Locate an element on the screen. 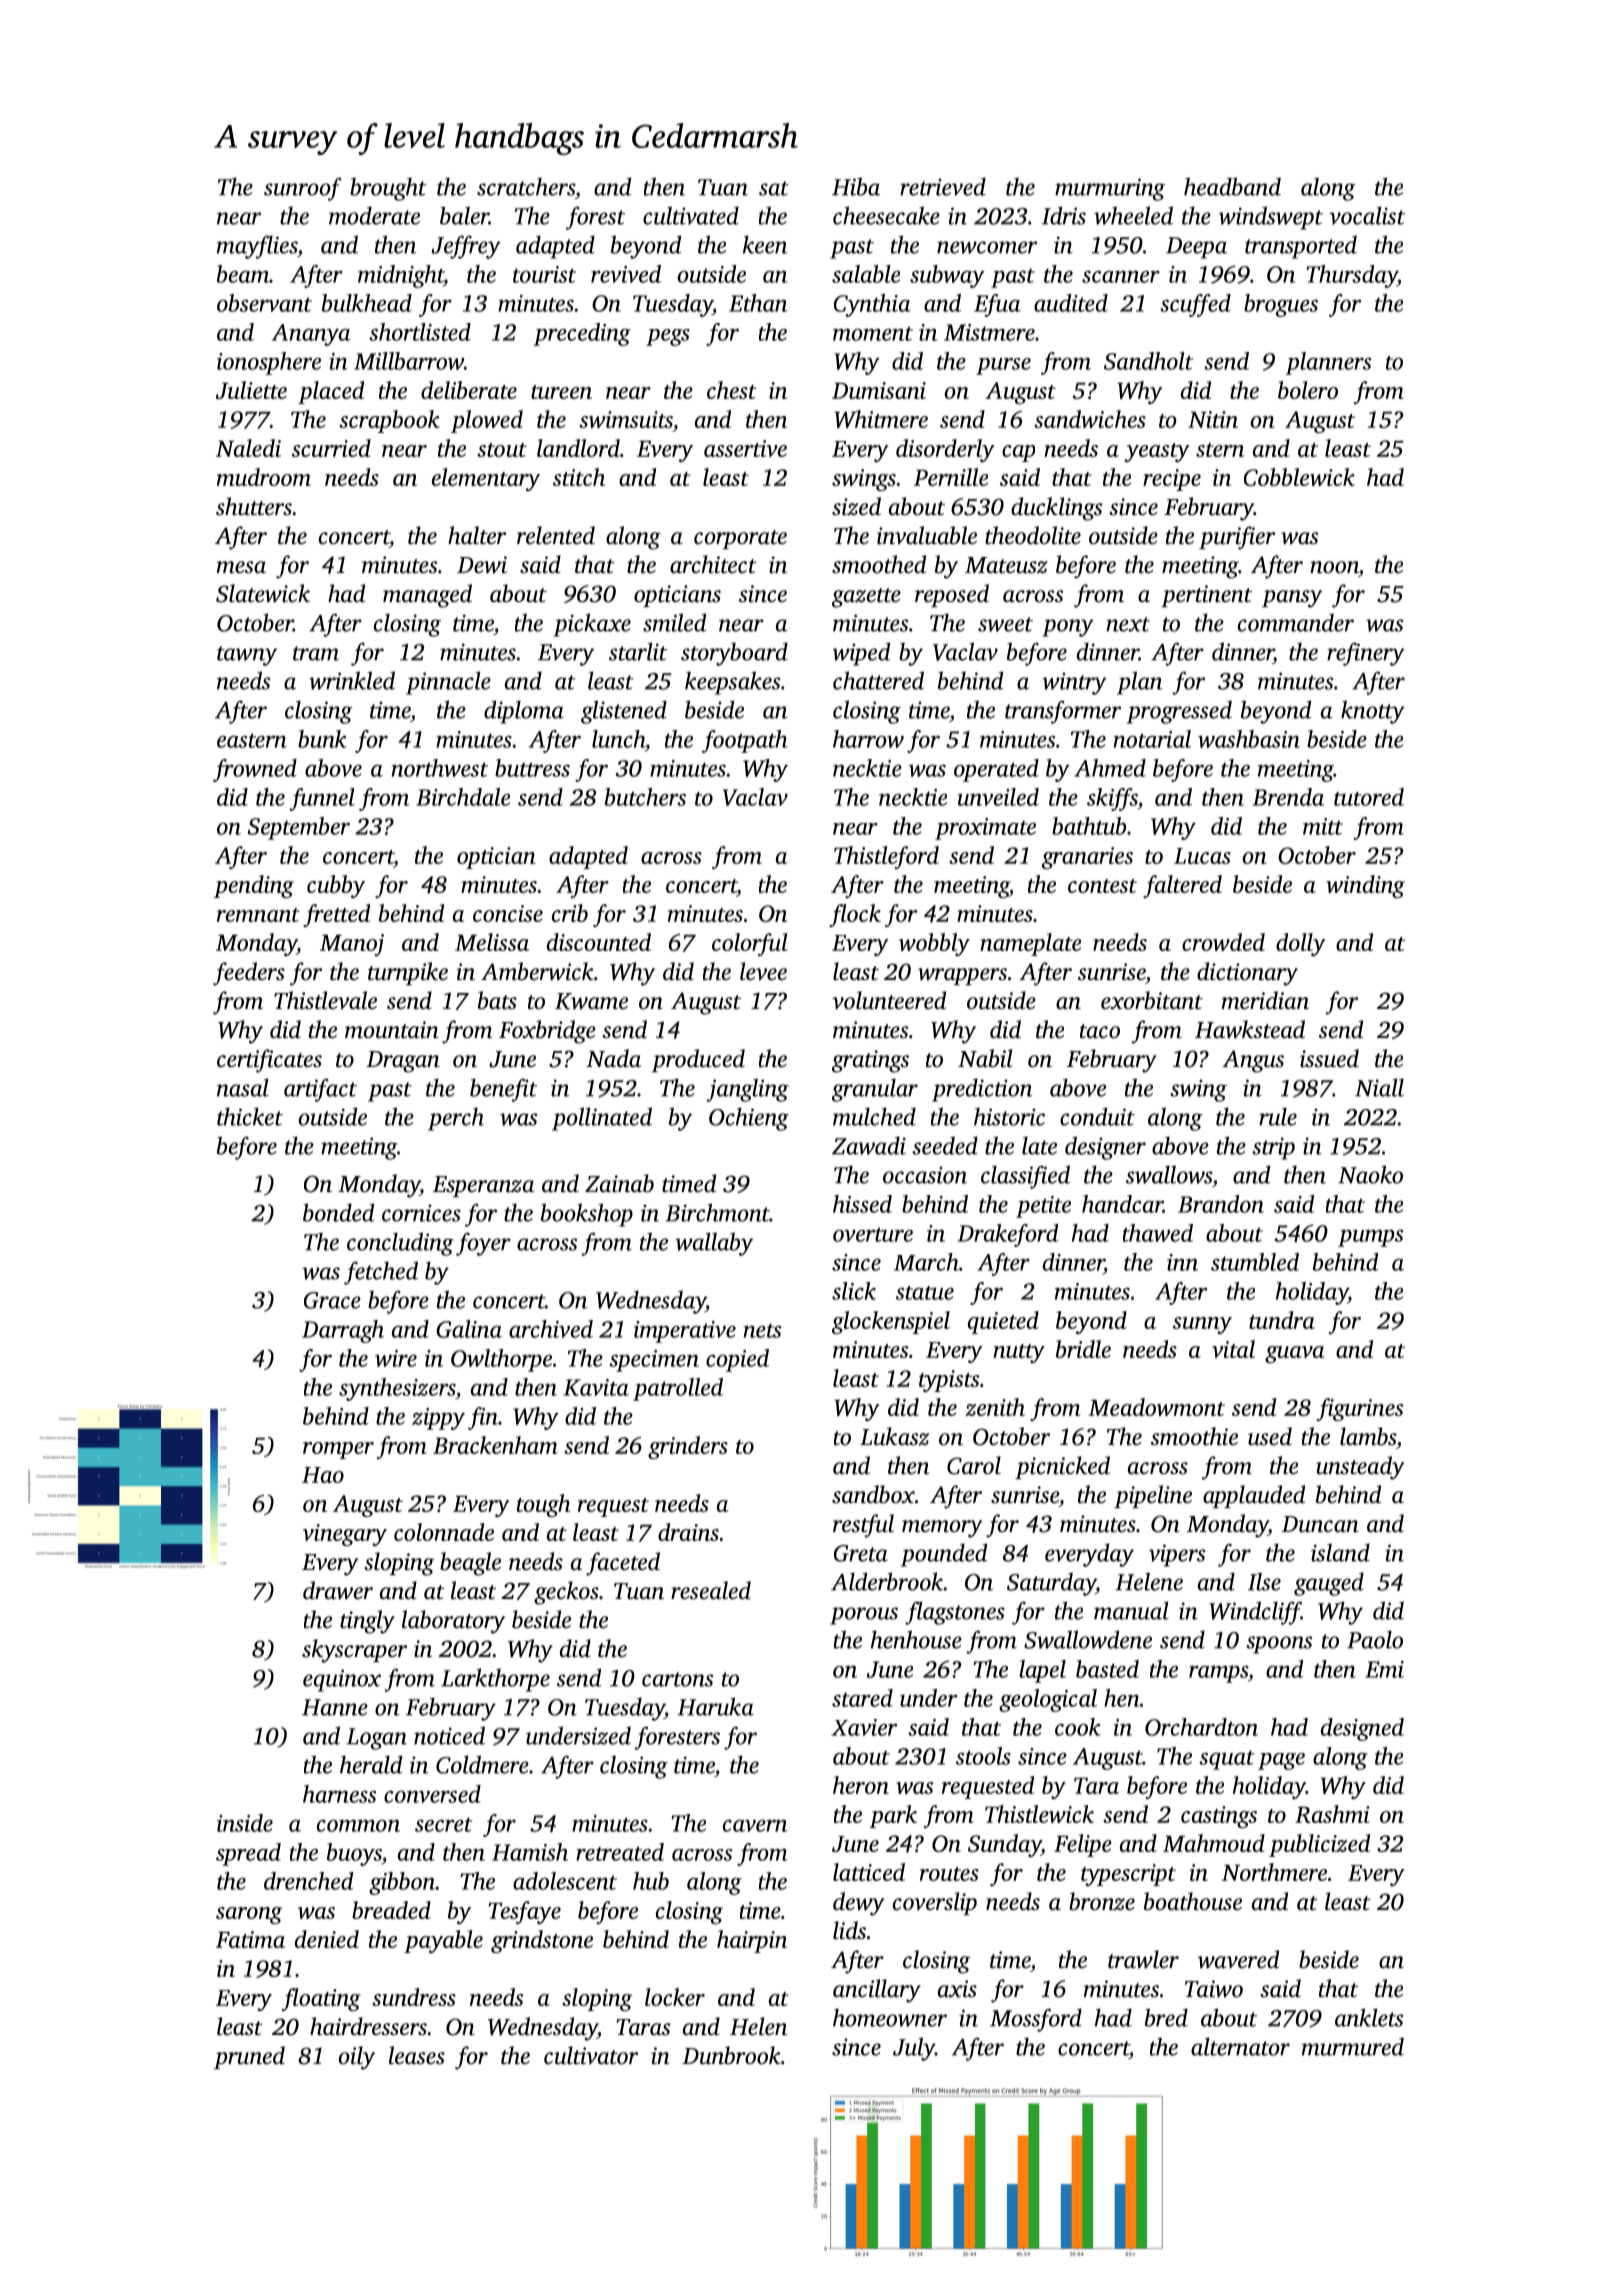 The width and height of the screenshot is (1620, 2292). Thistlevale is located at coordinates (325, 1000).
